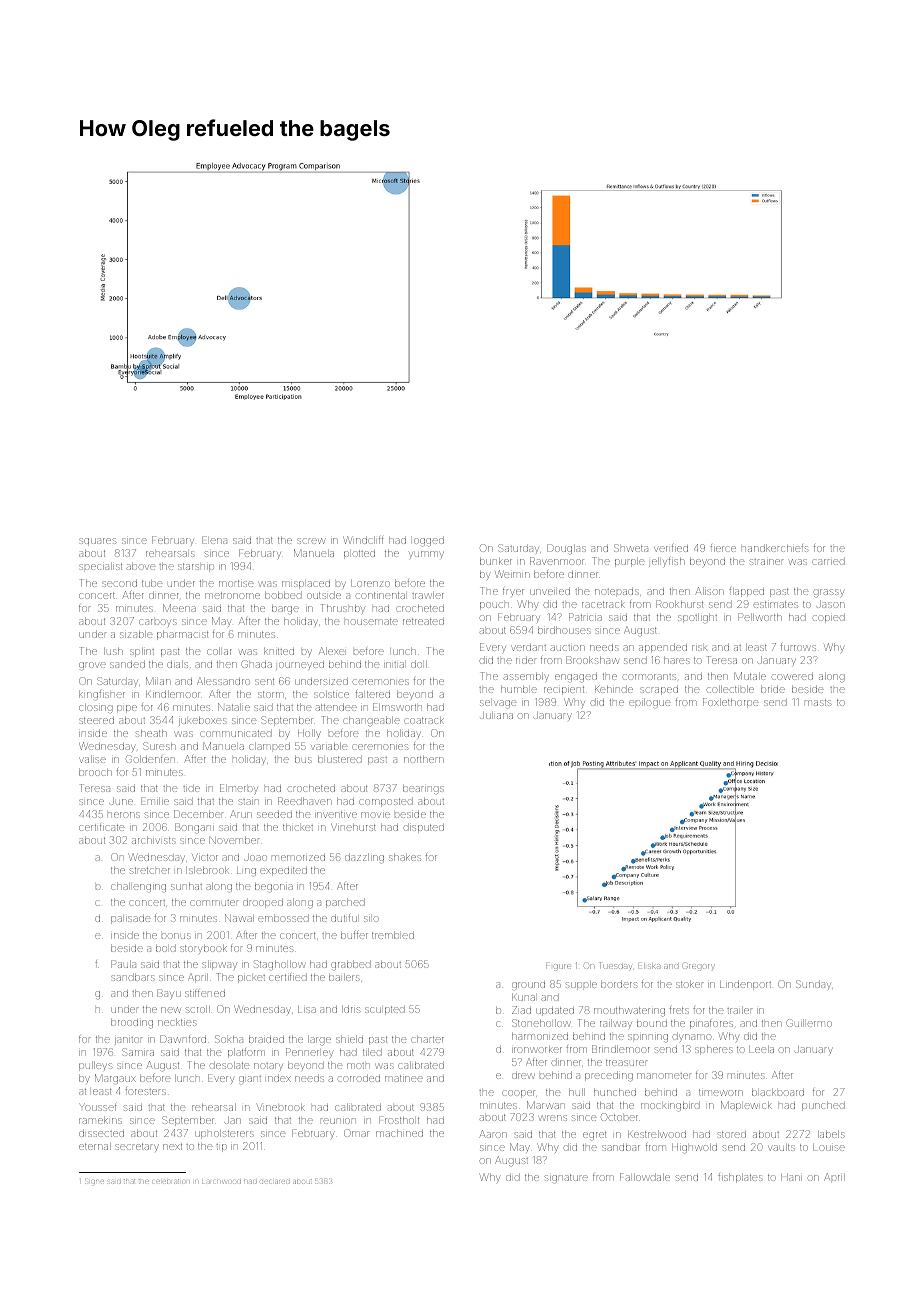 The image size is (924, 1308). I want to click on Windcliff, so click(363, 540).
